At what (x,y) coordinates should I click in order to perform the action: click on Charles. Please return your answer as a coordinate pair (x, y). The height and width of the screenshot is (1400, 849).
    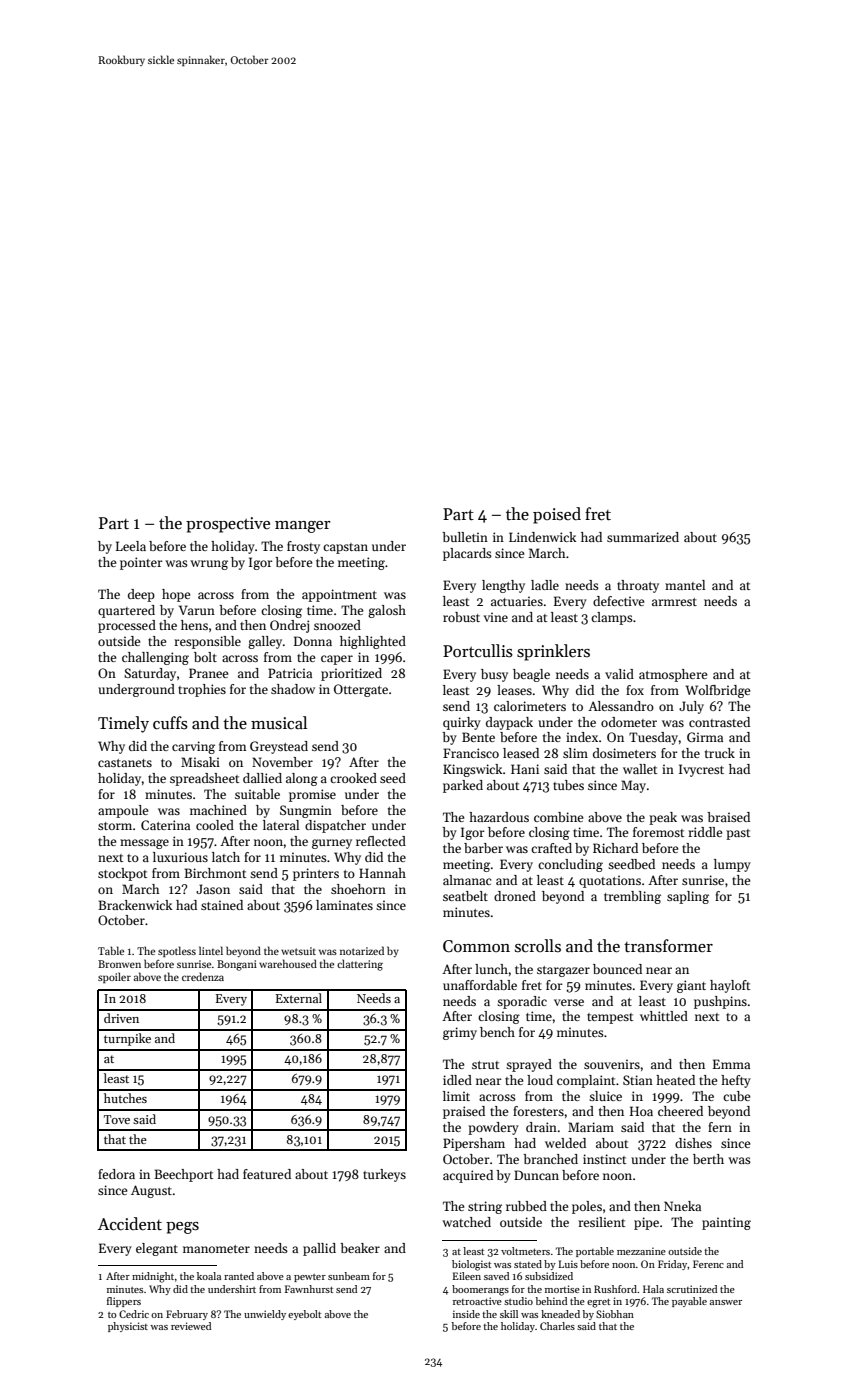
    Looking at the image, I should click on (557, 1326).
